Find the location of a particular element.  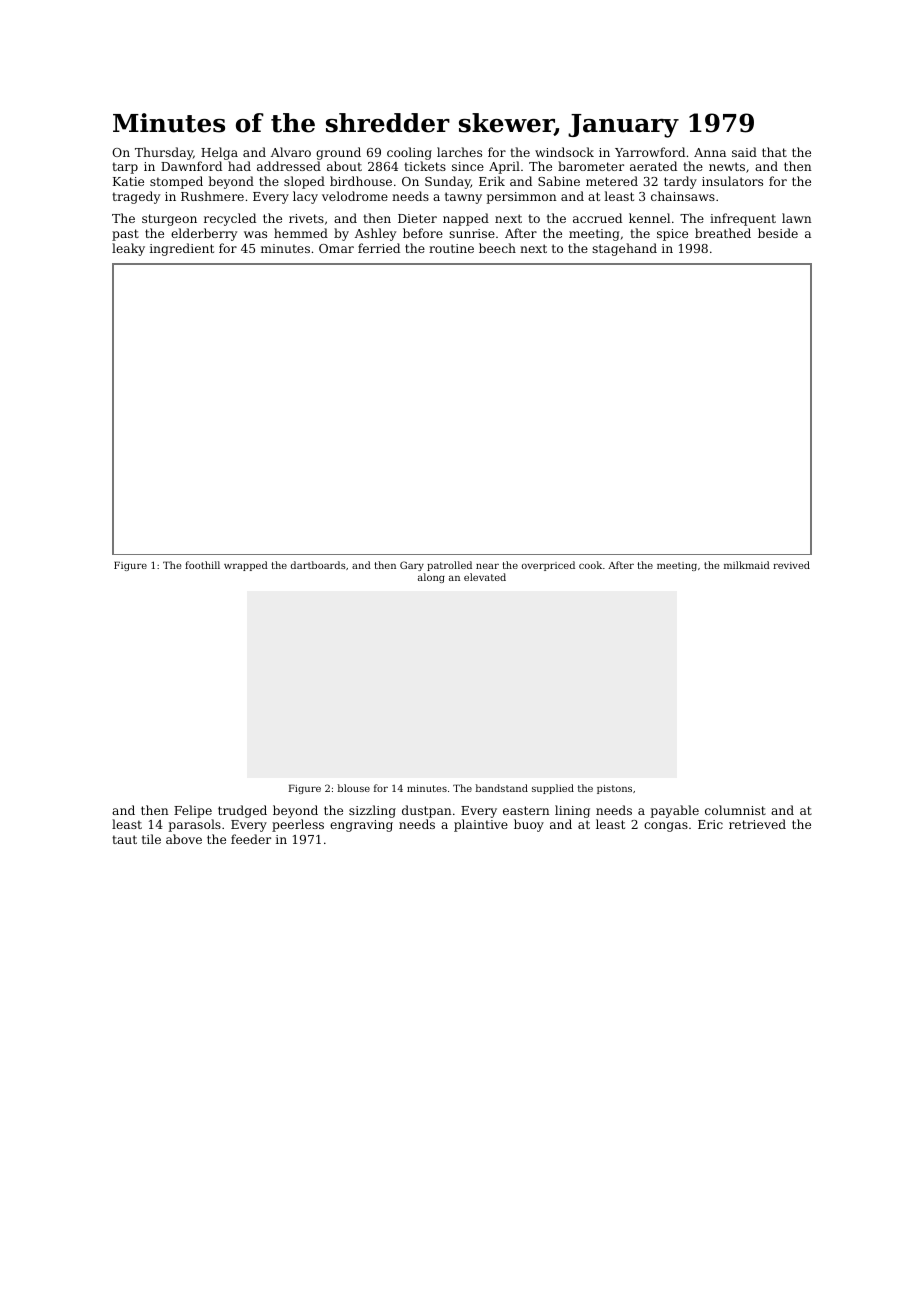

wrapped is located at coordinates (246, 566).
